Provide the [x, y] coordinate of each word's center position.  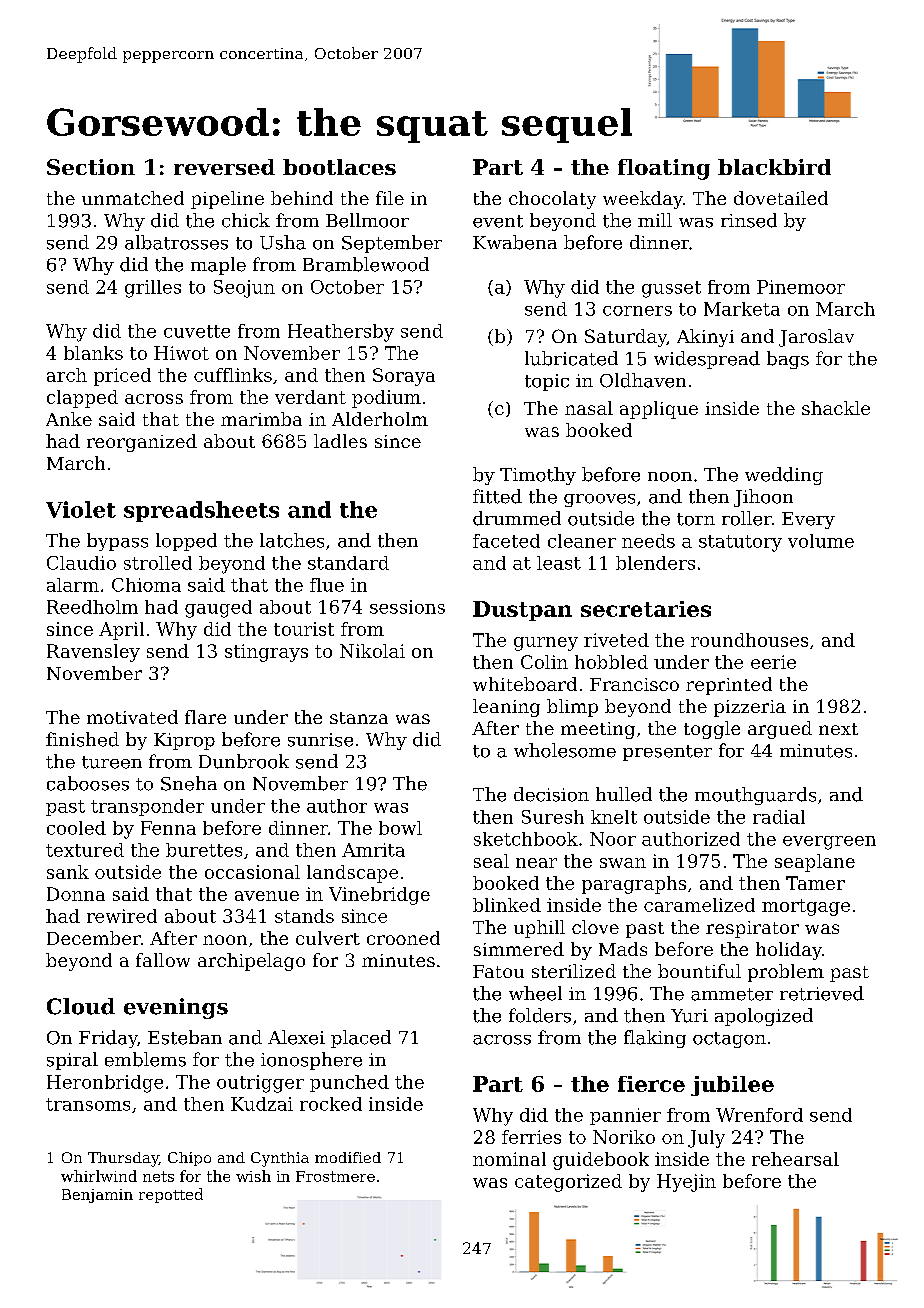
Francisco [634, 684]
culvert [328, 938]
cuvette [197, 331]
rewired [122, 916]
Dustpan [522, 611]
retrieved [822, 993]
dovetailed [781, 198]
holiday [789, 951]
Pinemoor [801, 287]
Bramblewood [366, 264]
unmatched [133, 198]
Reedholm [92, 607]
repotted [171, 1195]
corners [637, 311]
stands [304, 916]
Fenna [168, 828]
